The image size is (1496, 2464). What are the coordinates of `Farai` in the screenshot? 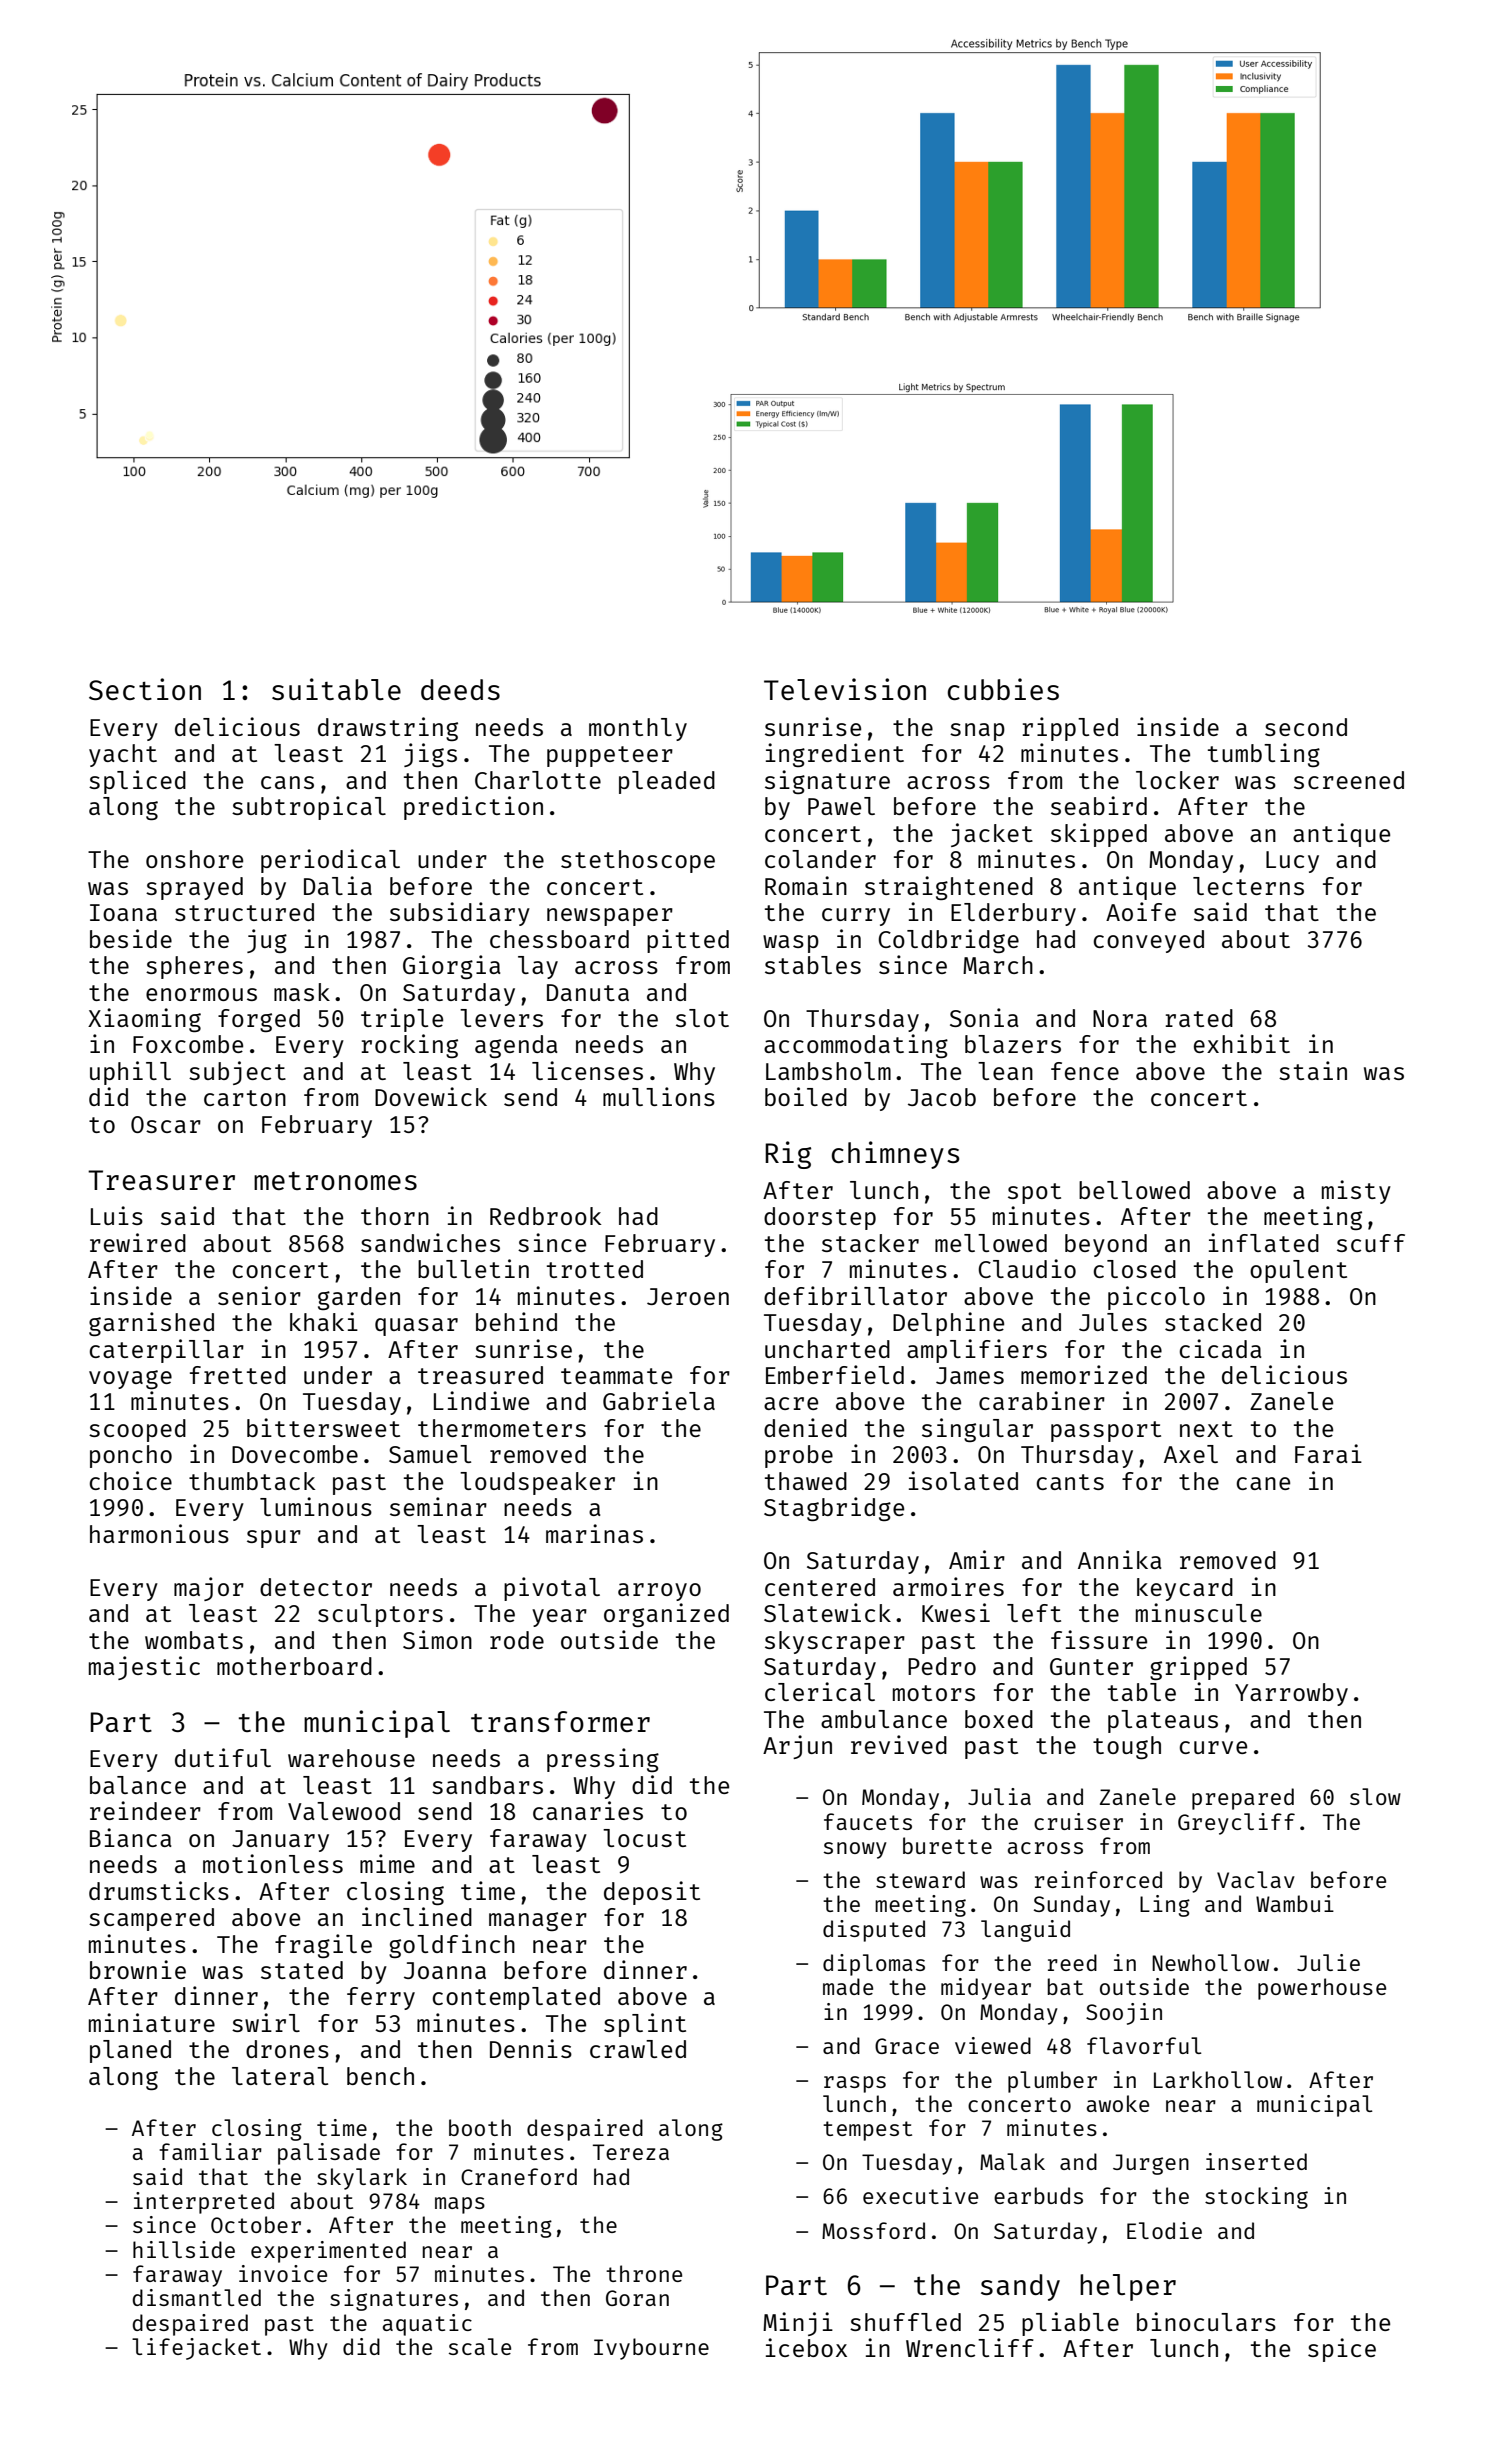 It's located at (1328, 1453).
